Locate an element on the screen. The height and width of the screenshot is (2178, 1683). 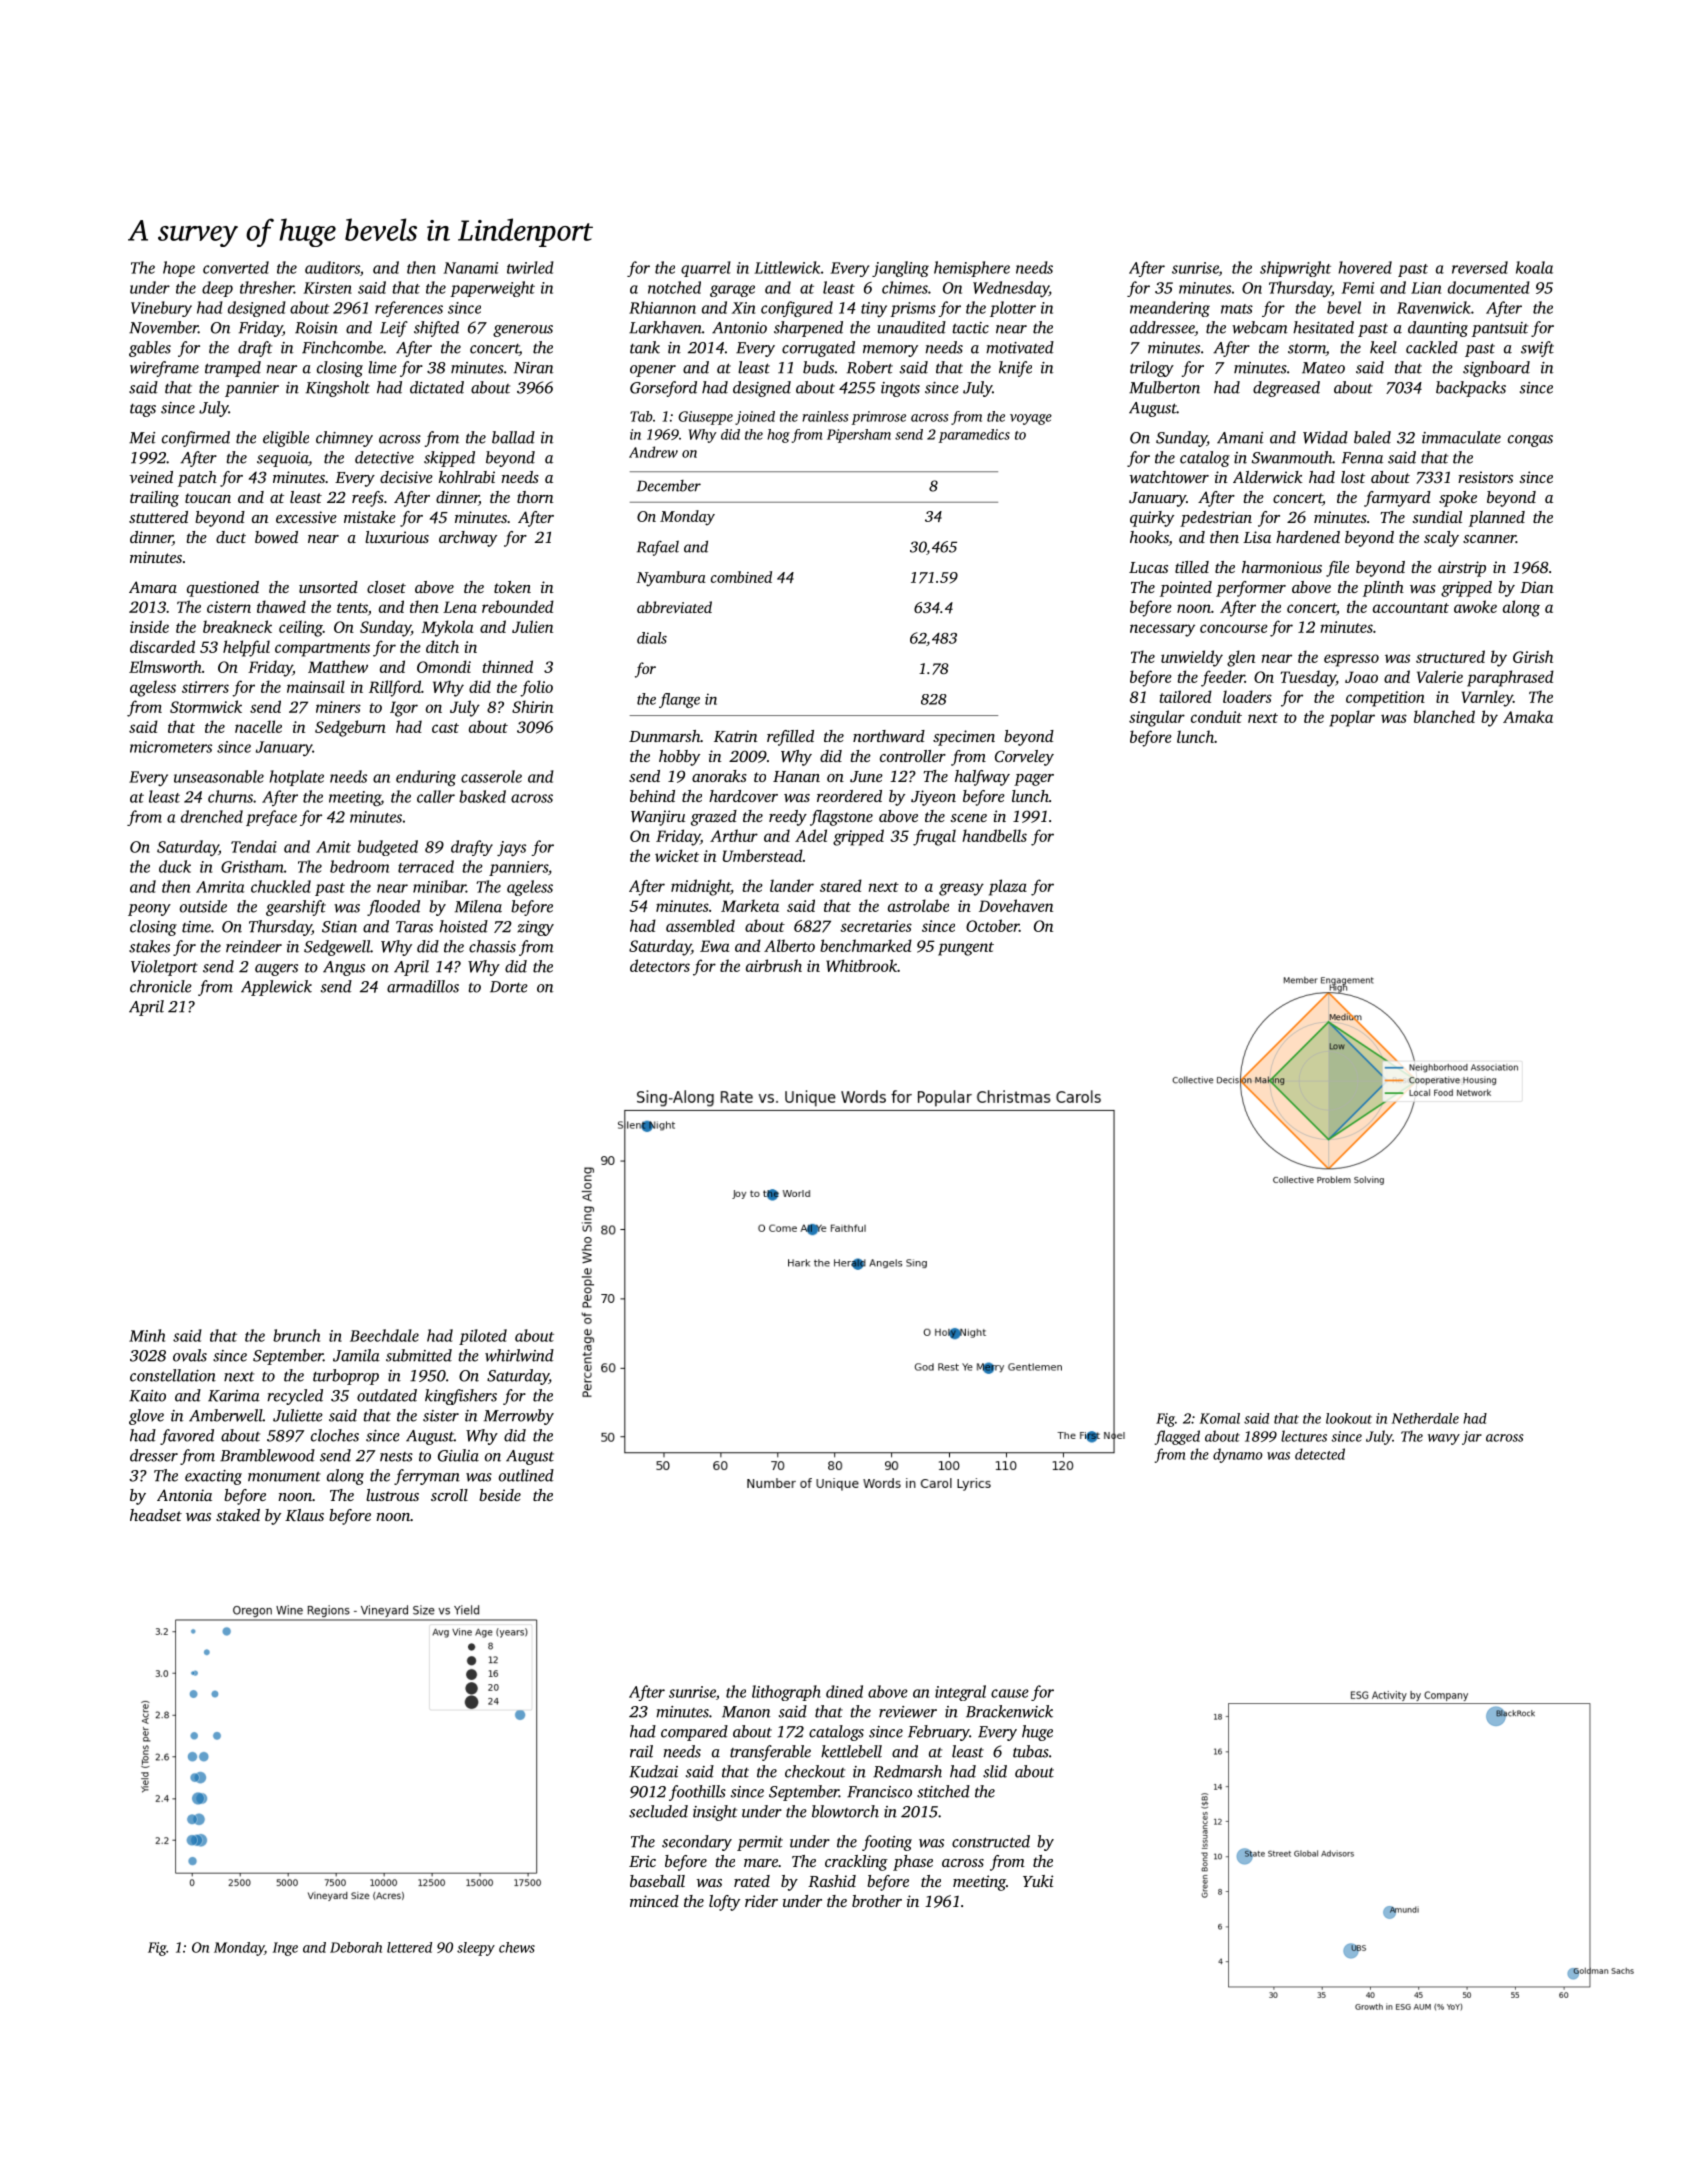
flagged is located at coordinates (1177, 1437).
